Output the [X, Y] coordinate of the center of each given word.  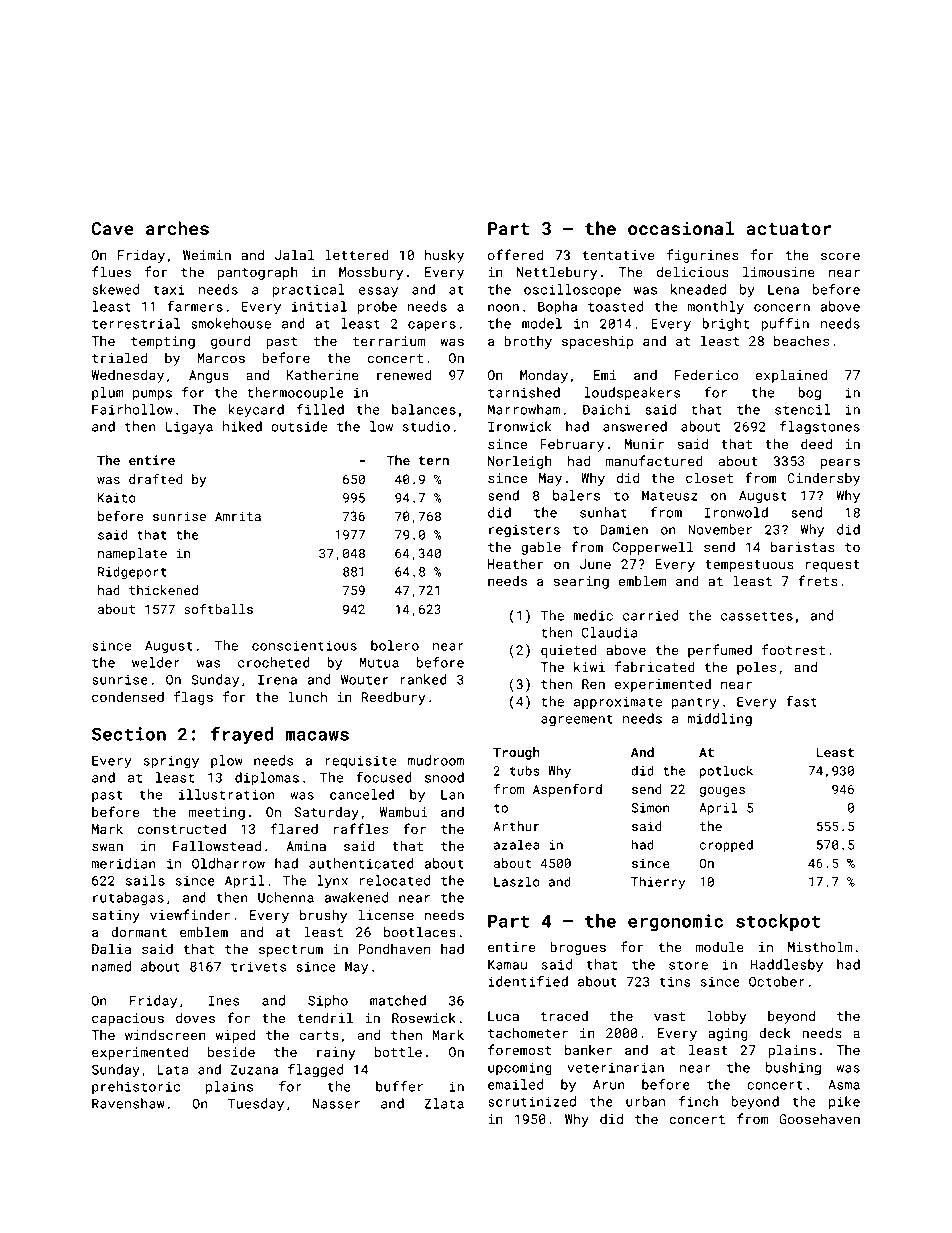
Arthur [516, 826]
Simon [650, 808]
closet [709, 477]
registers [524, 531]
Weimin [207, 255]
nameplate [132, 554]
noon [503, 308]
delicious [692, 271]
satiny [116, 916]
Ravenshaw [128, 1103]
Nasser [336, 1104]
